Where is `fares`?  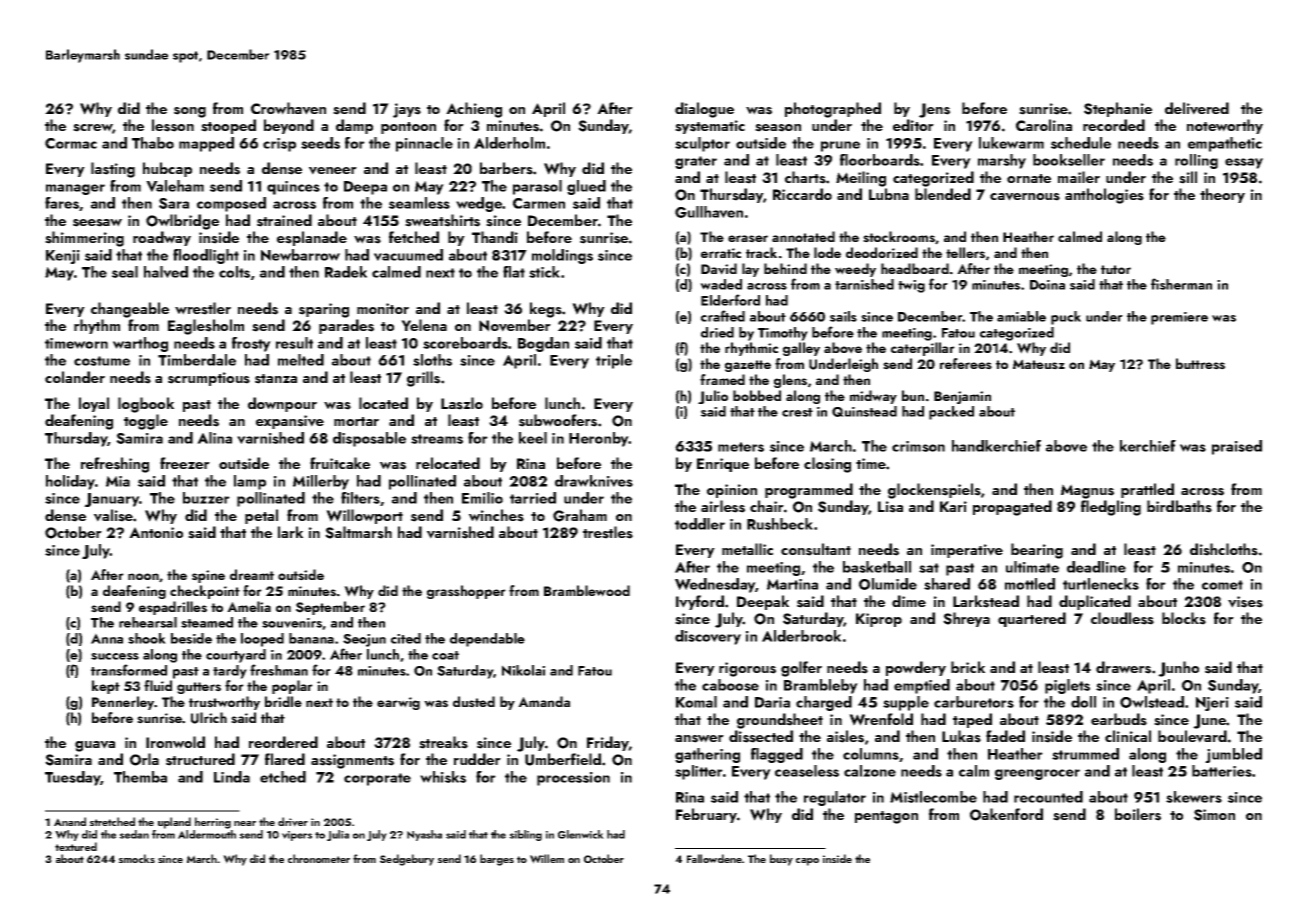 fares is located at coordinates (62, 203).
